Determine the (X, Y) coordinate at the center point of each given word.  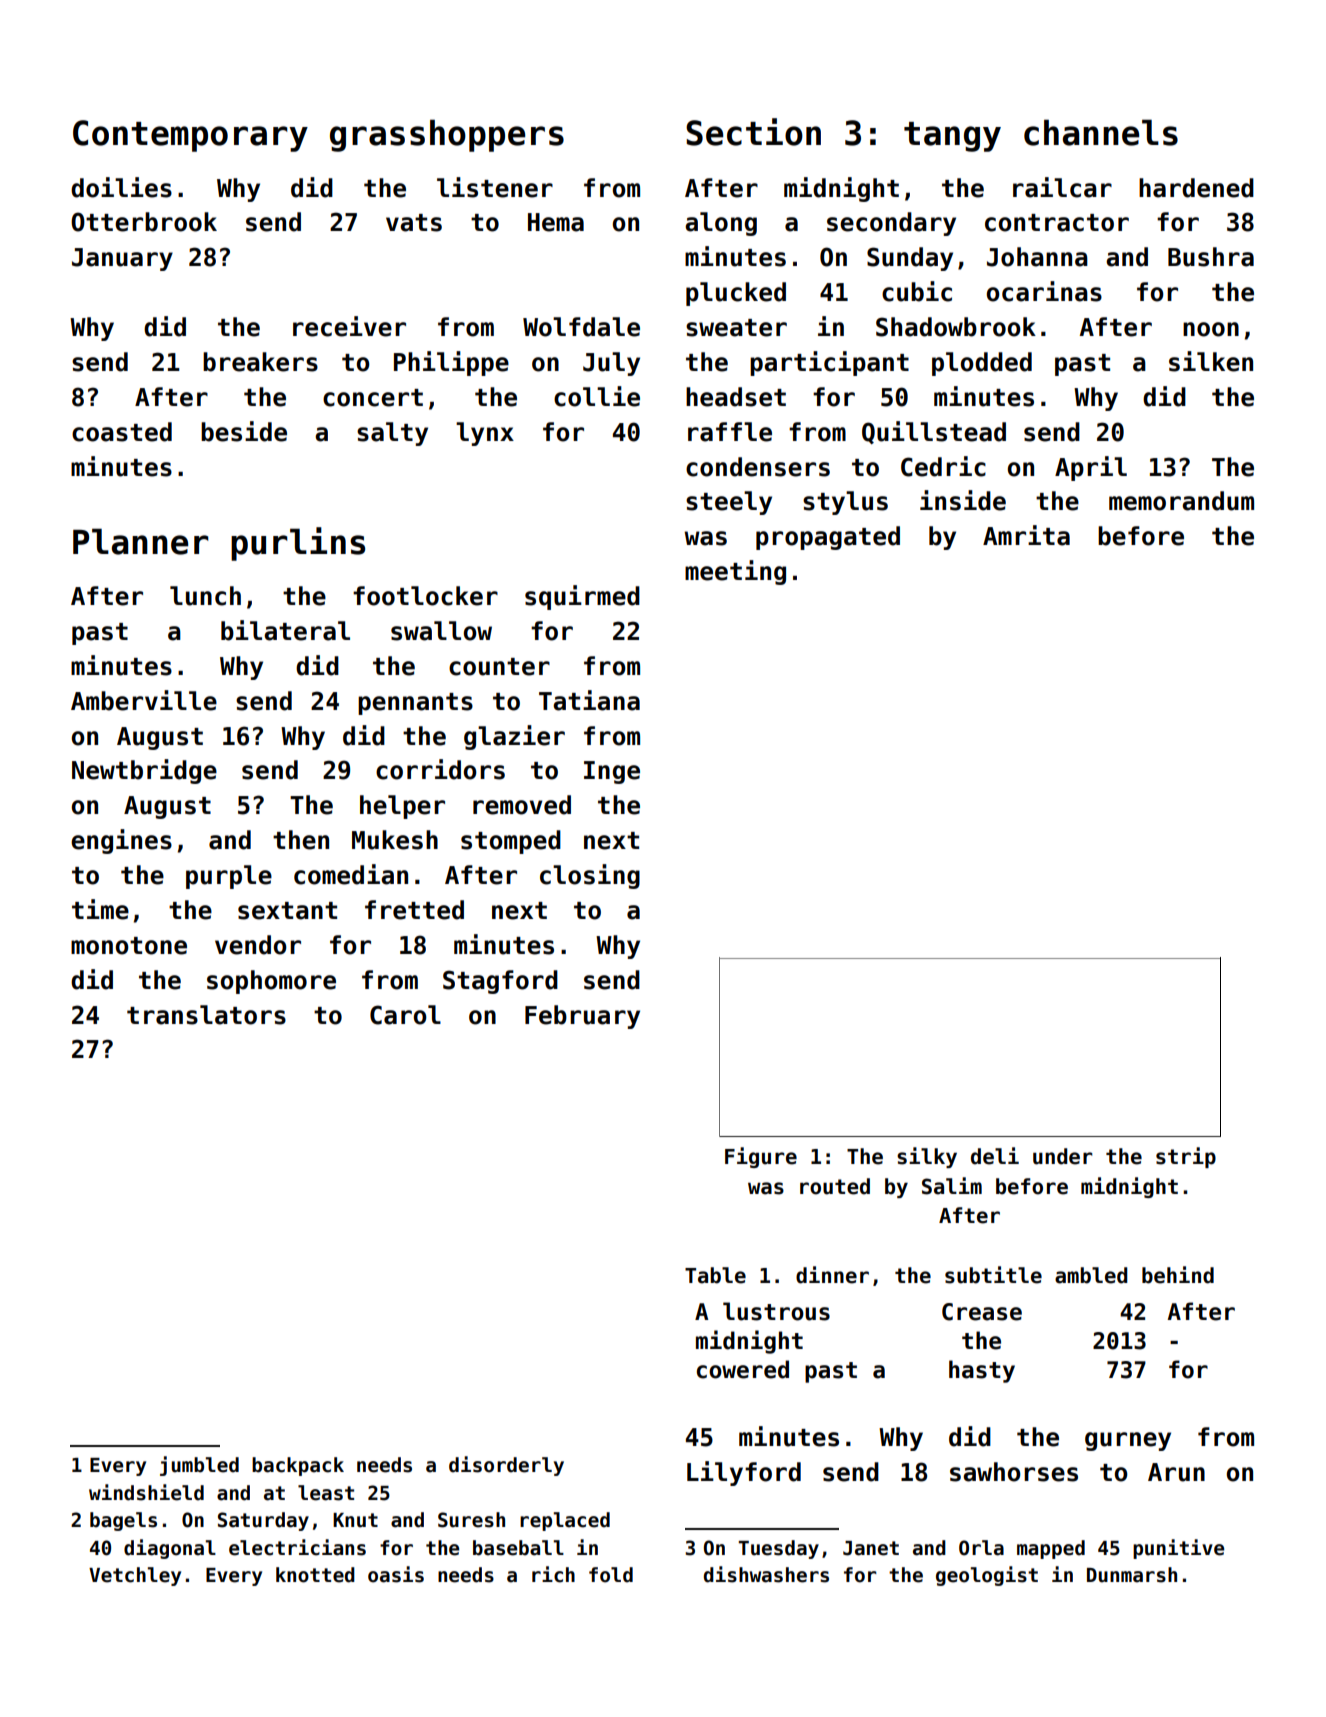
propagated (828, 538)
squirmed (582, 597)
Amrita (1026, 535)
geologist (987, 1576)
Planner (141, 541)
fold (611, 1575)
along (721, 224)
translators (206, 1015)
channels (1101, 132)
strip (1186, 1157)
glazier (514, 737)
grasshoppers (447, 135)
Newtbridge (144, 771)
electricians (297, 1547)
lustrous (776, 1311)
